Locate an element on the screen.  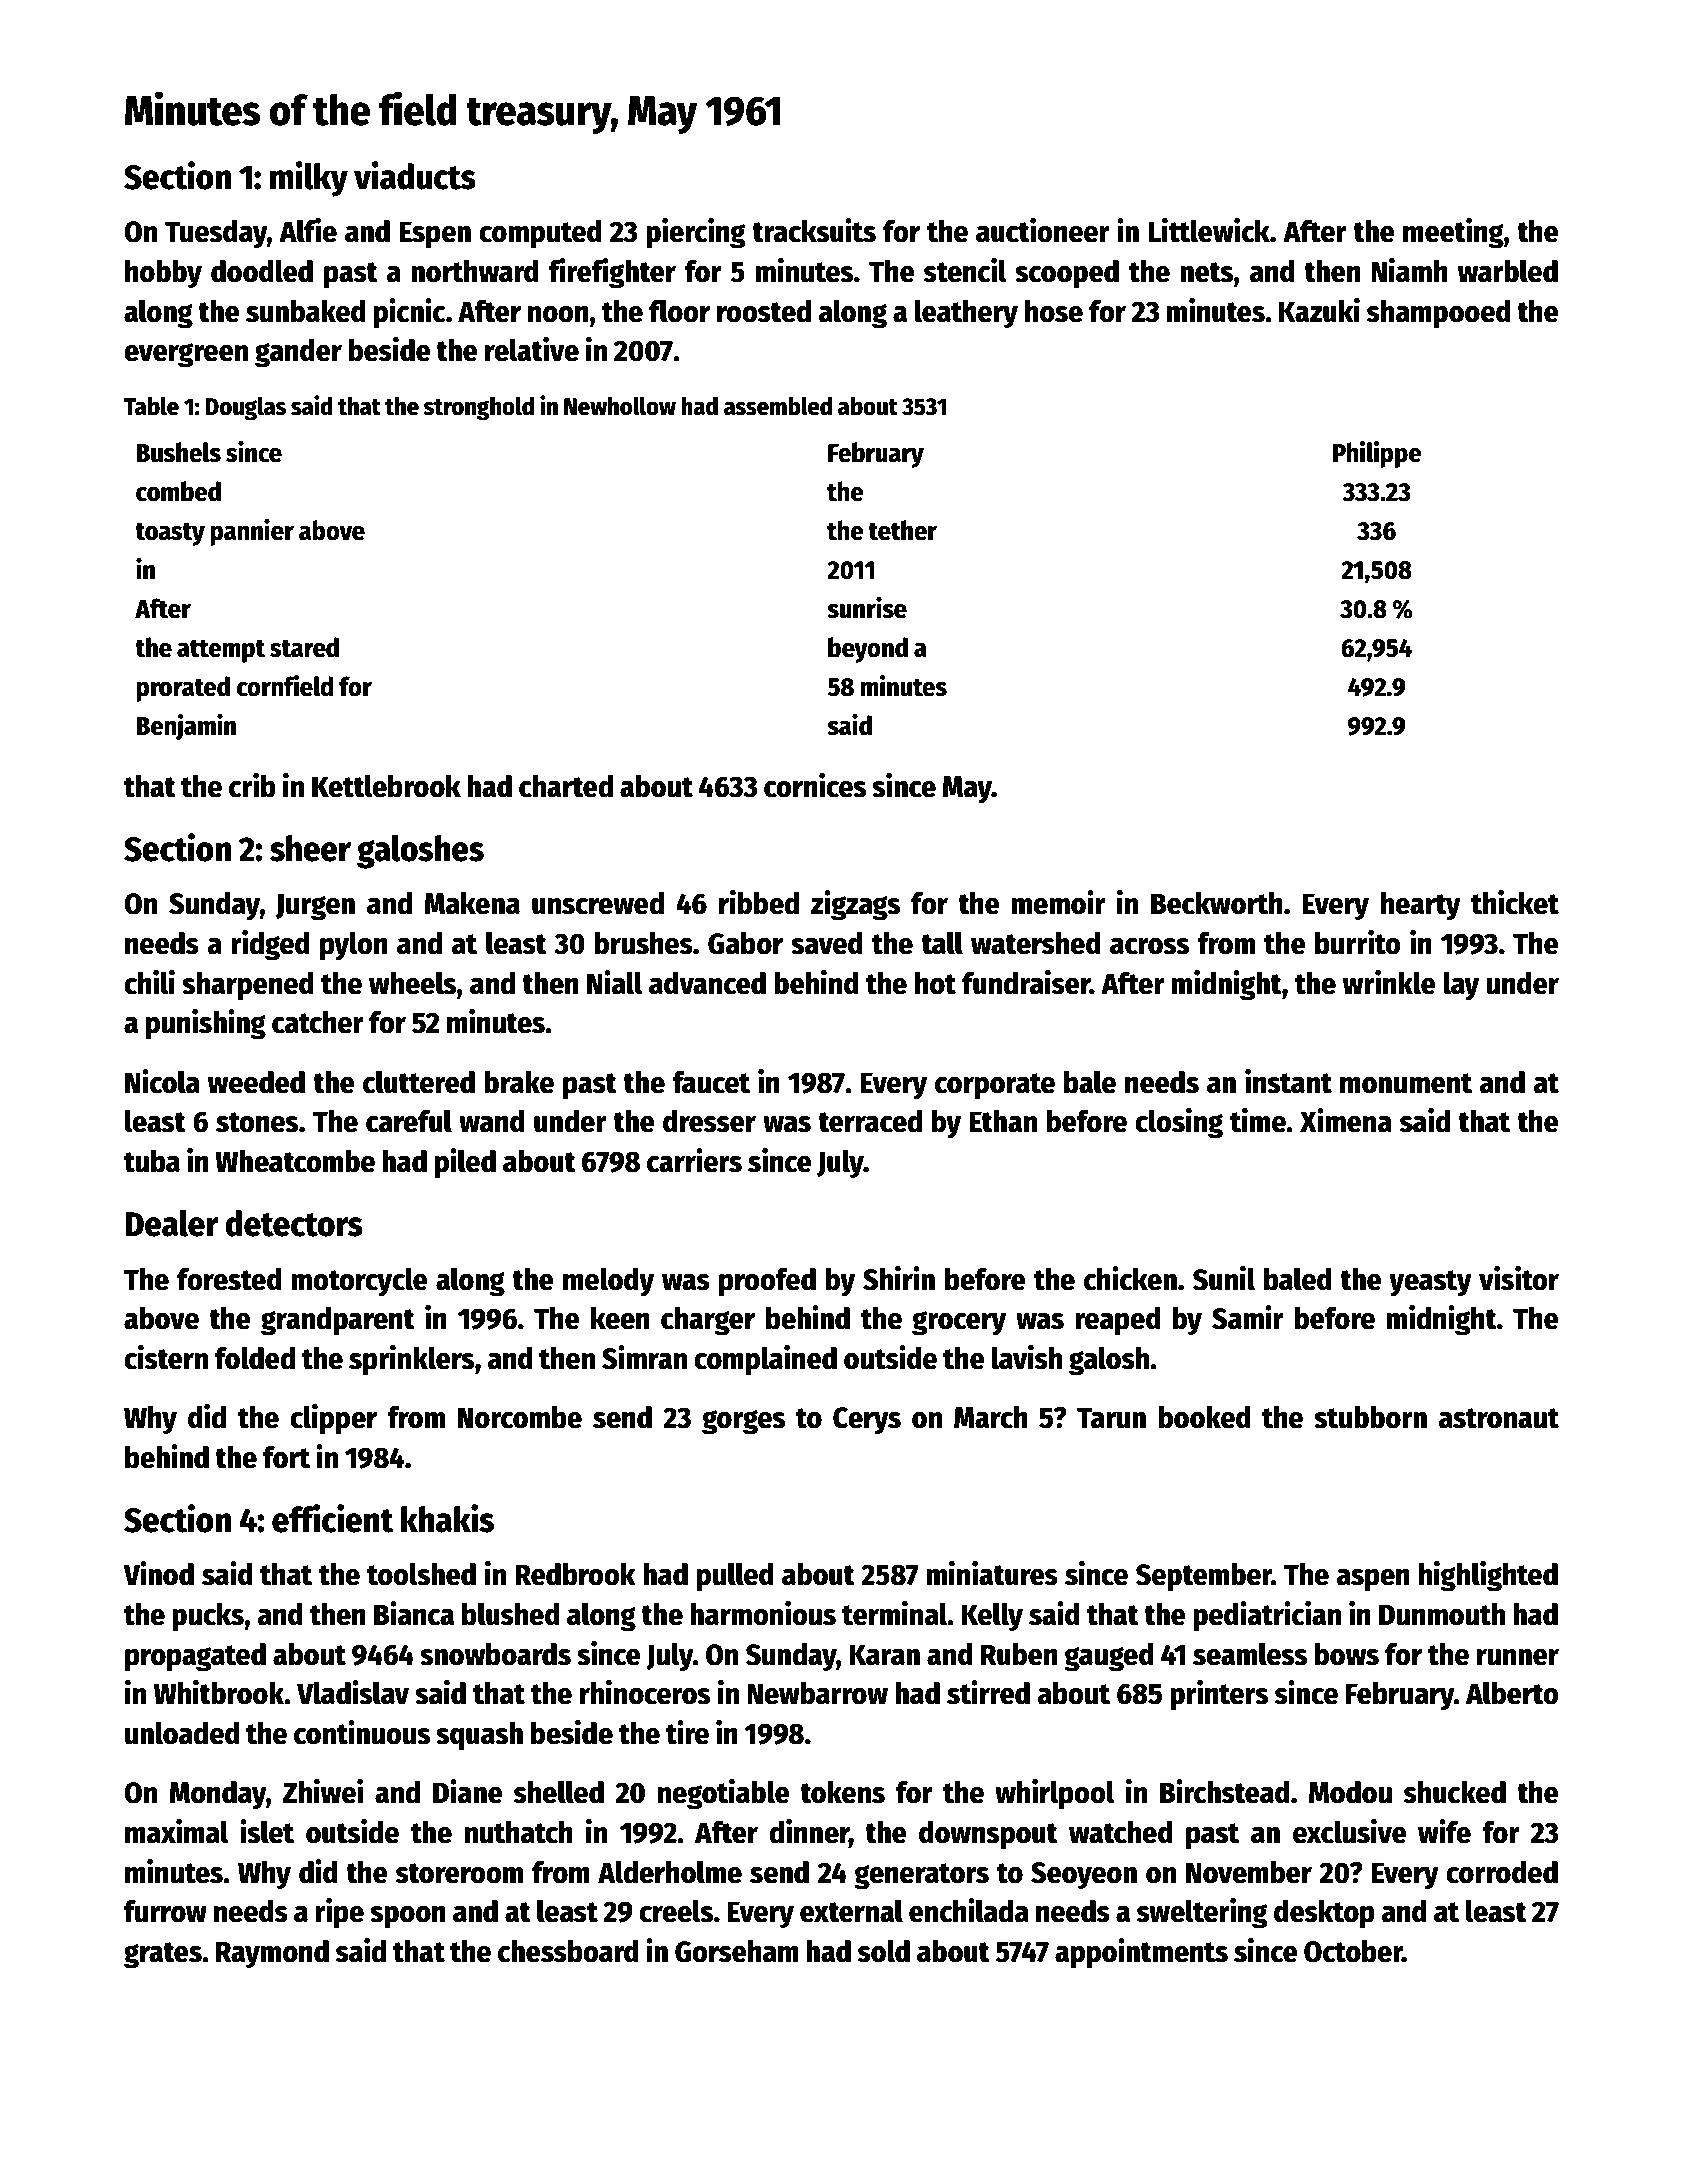
gorges is located at coordinates (743, 1422).
